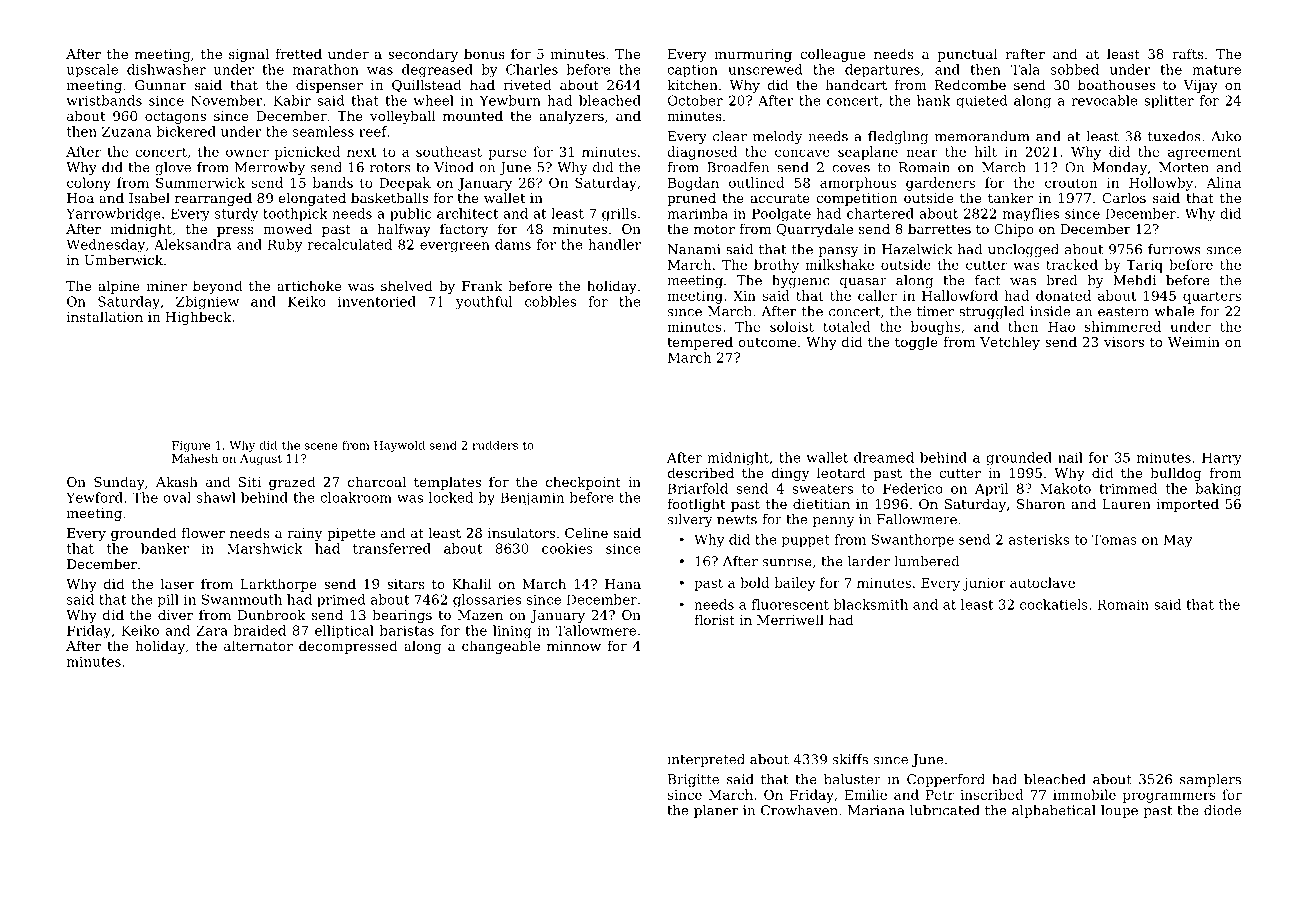 The width and height of the screenshot is (1308, 924). Describe the element at coordinates (790, 619) in the screenshot. I see `Merriwell` at that location.
